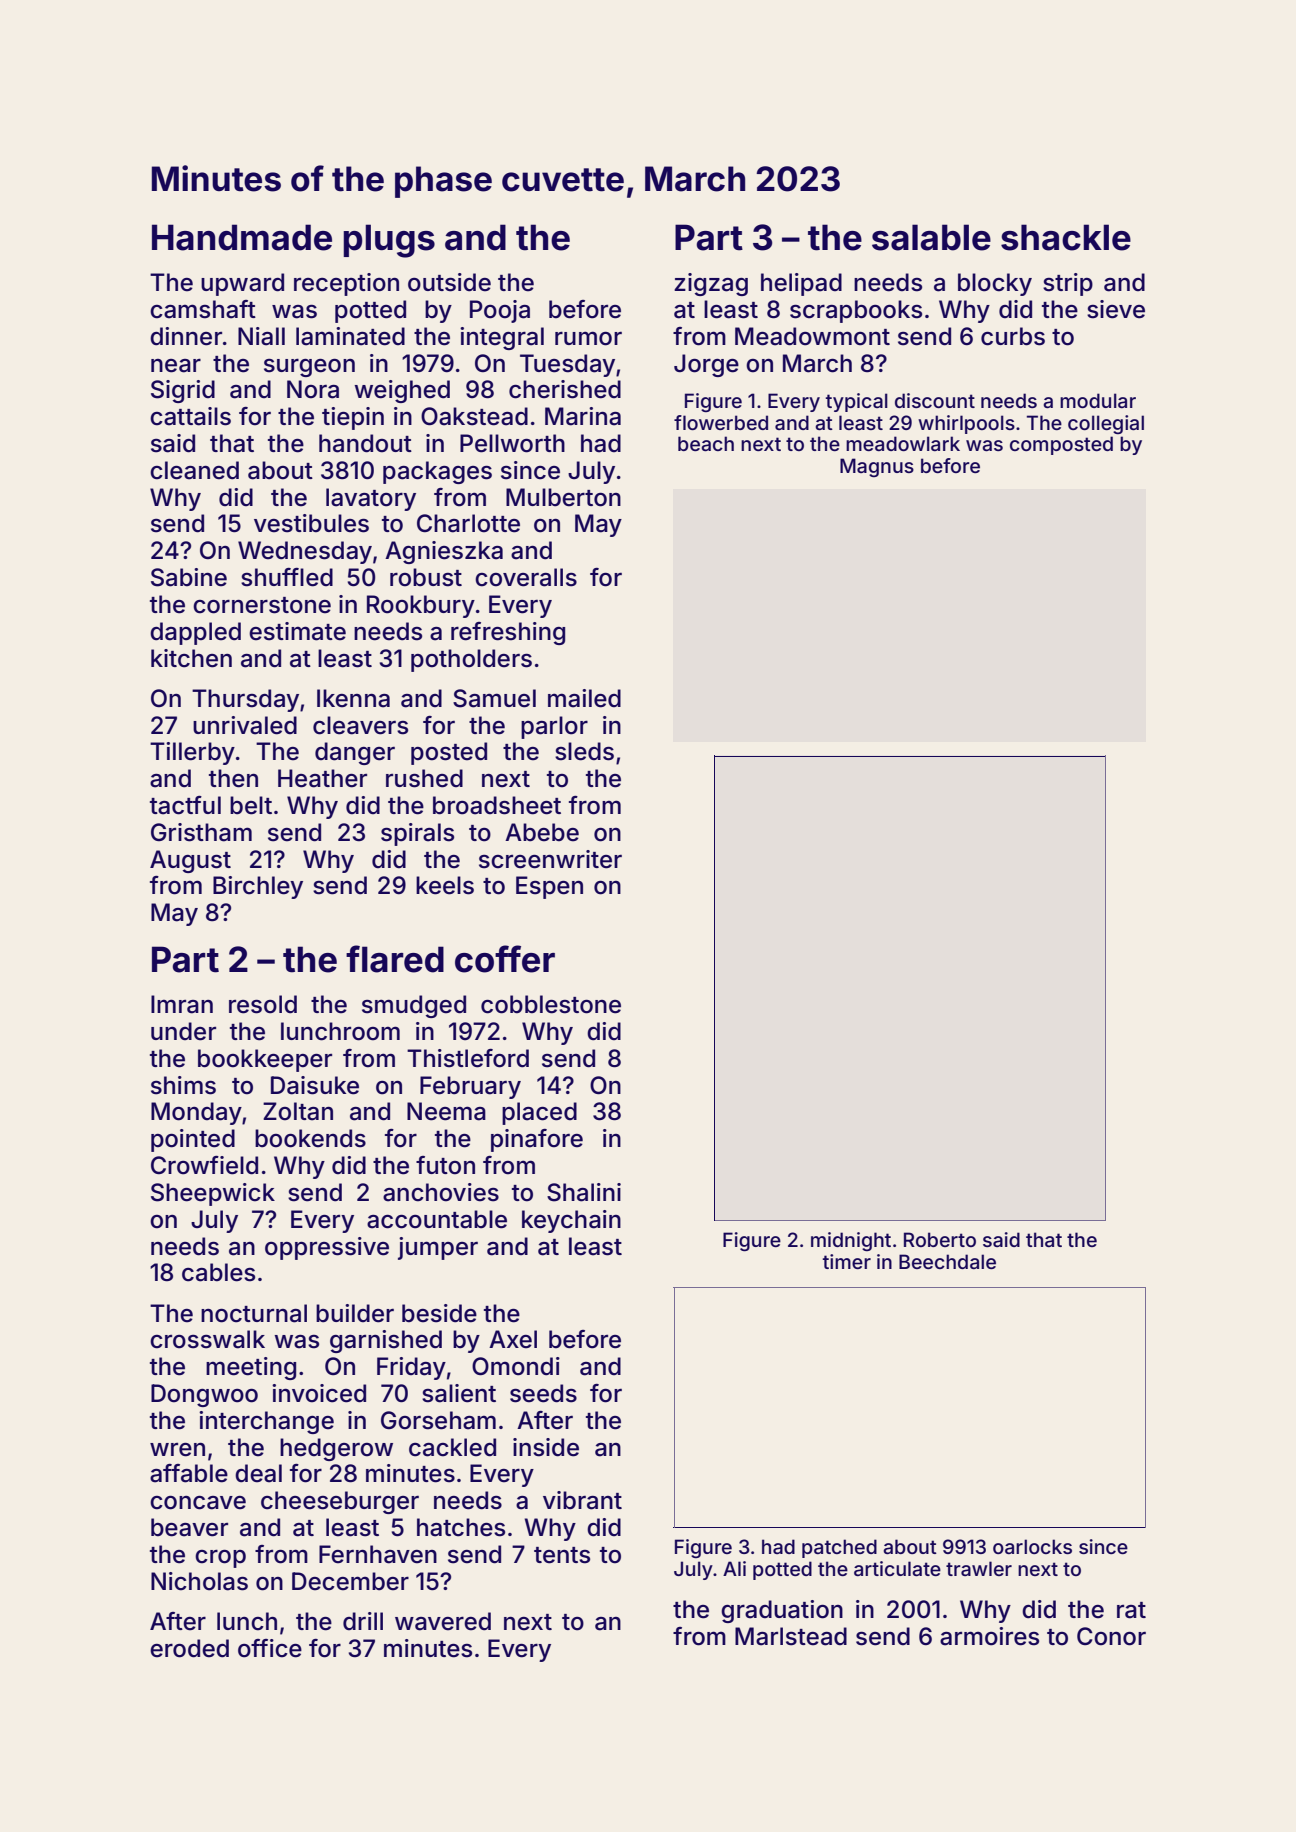 This screenshot has width=1296, height=1832. I want to click on Niall, so click(261, 336).
